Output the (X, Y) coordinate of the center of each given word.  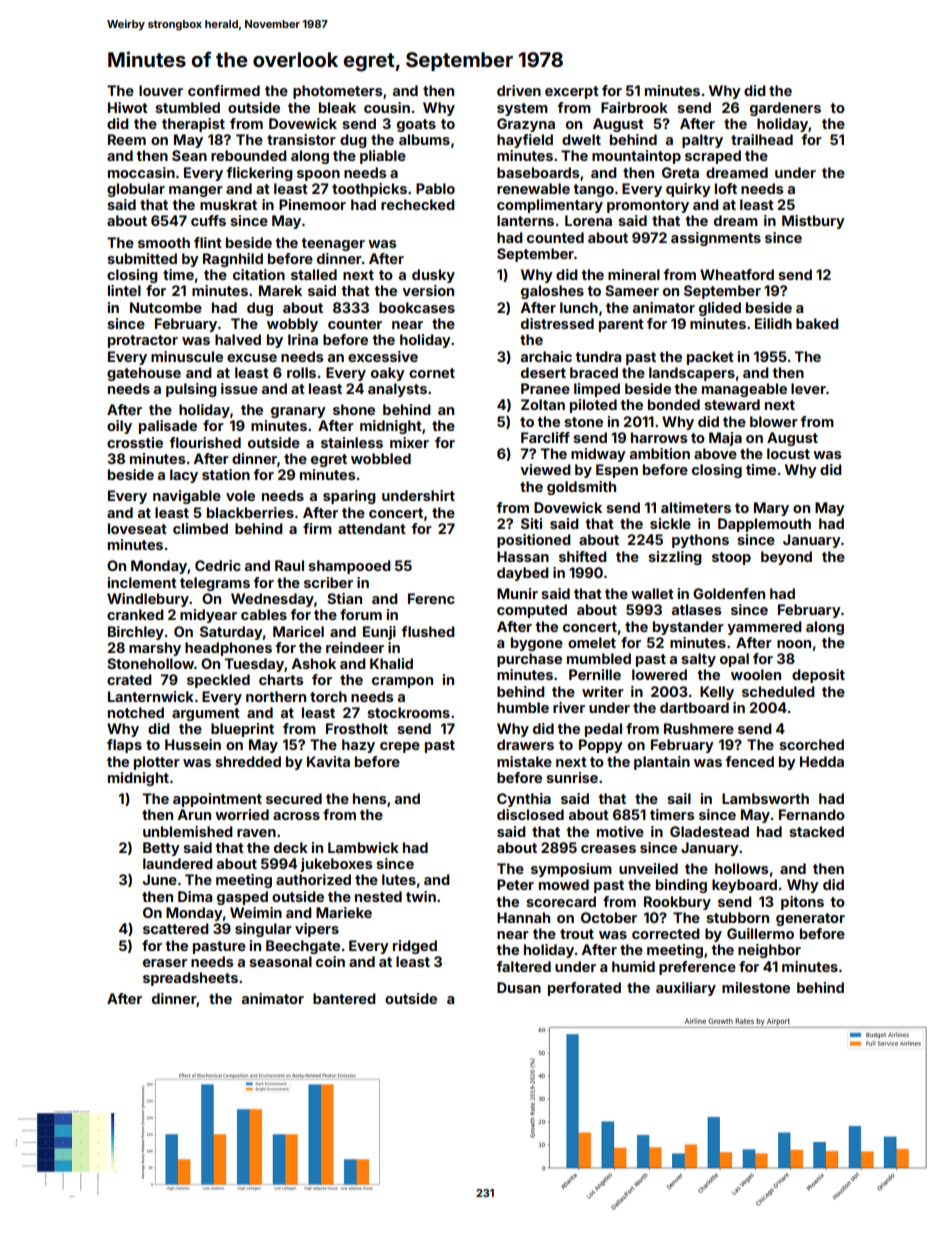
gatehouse (144, 374)
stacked (816, 831)
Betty (161, 849)
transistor (301, 139)
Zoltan (543, 404)
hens (370, 798)
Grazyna (526, 125)
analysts (397, 390)
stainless (352, 442)
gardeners (785, 109)
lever (808, 388)
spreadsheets (190, 979)
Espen (617, 471)
